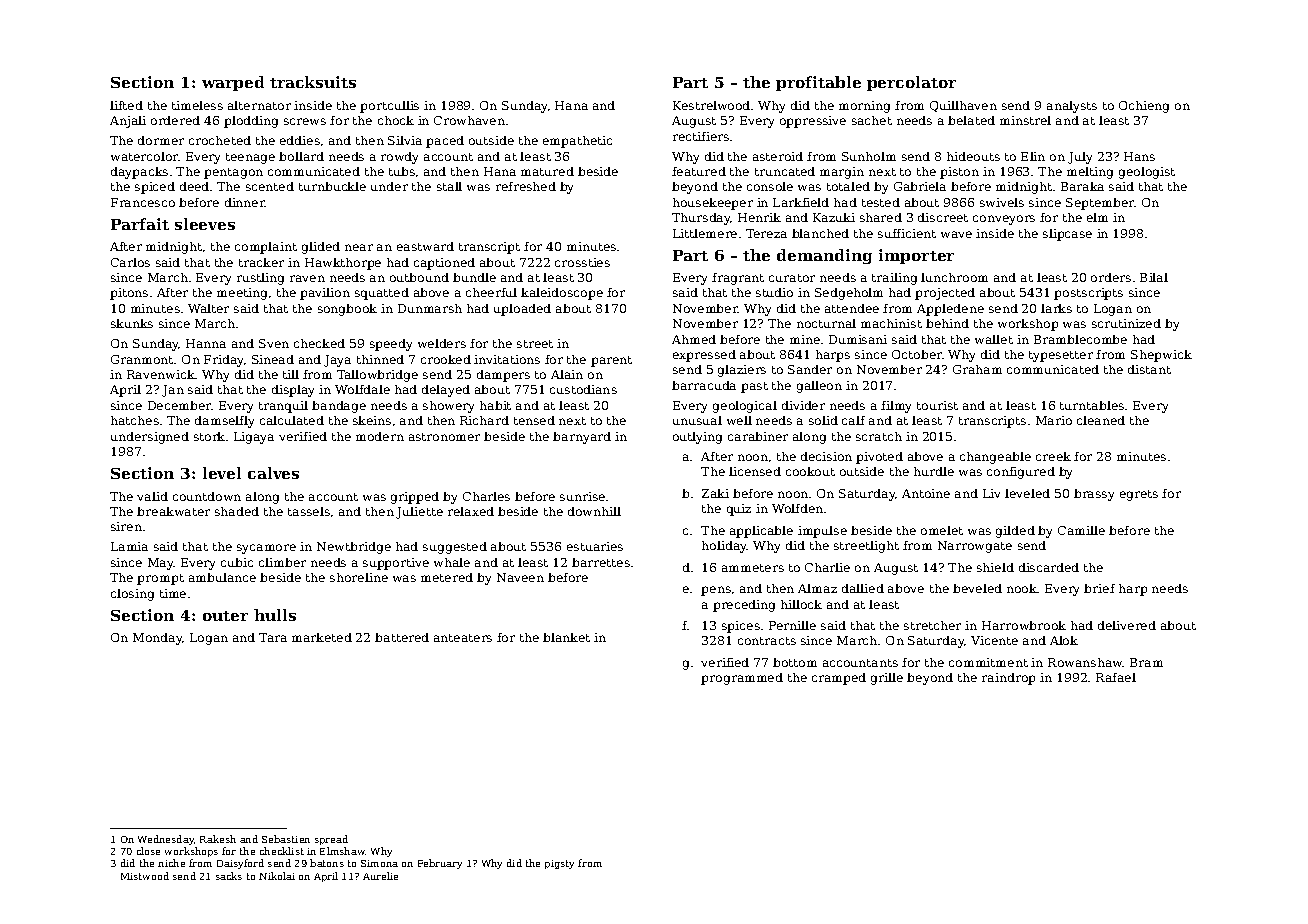 The image size is (1308, 924). Describe the element at coordinates (126, 105) in the screenshot. I see `lifted` at that location.
